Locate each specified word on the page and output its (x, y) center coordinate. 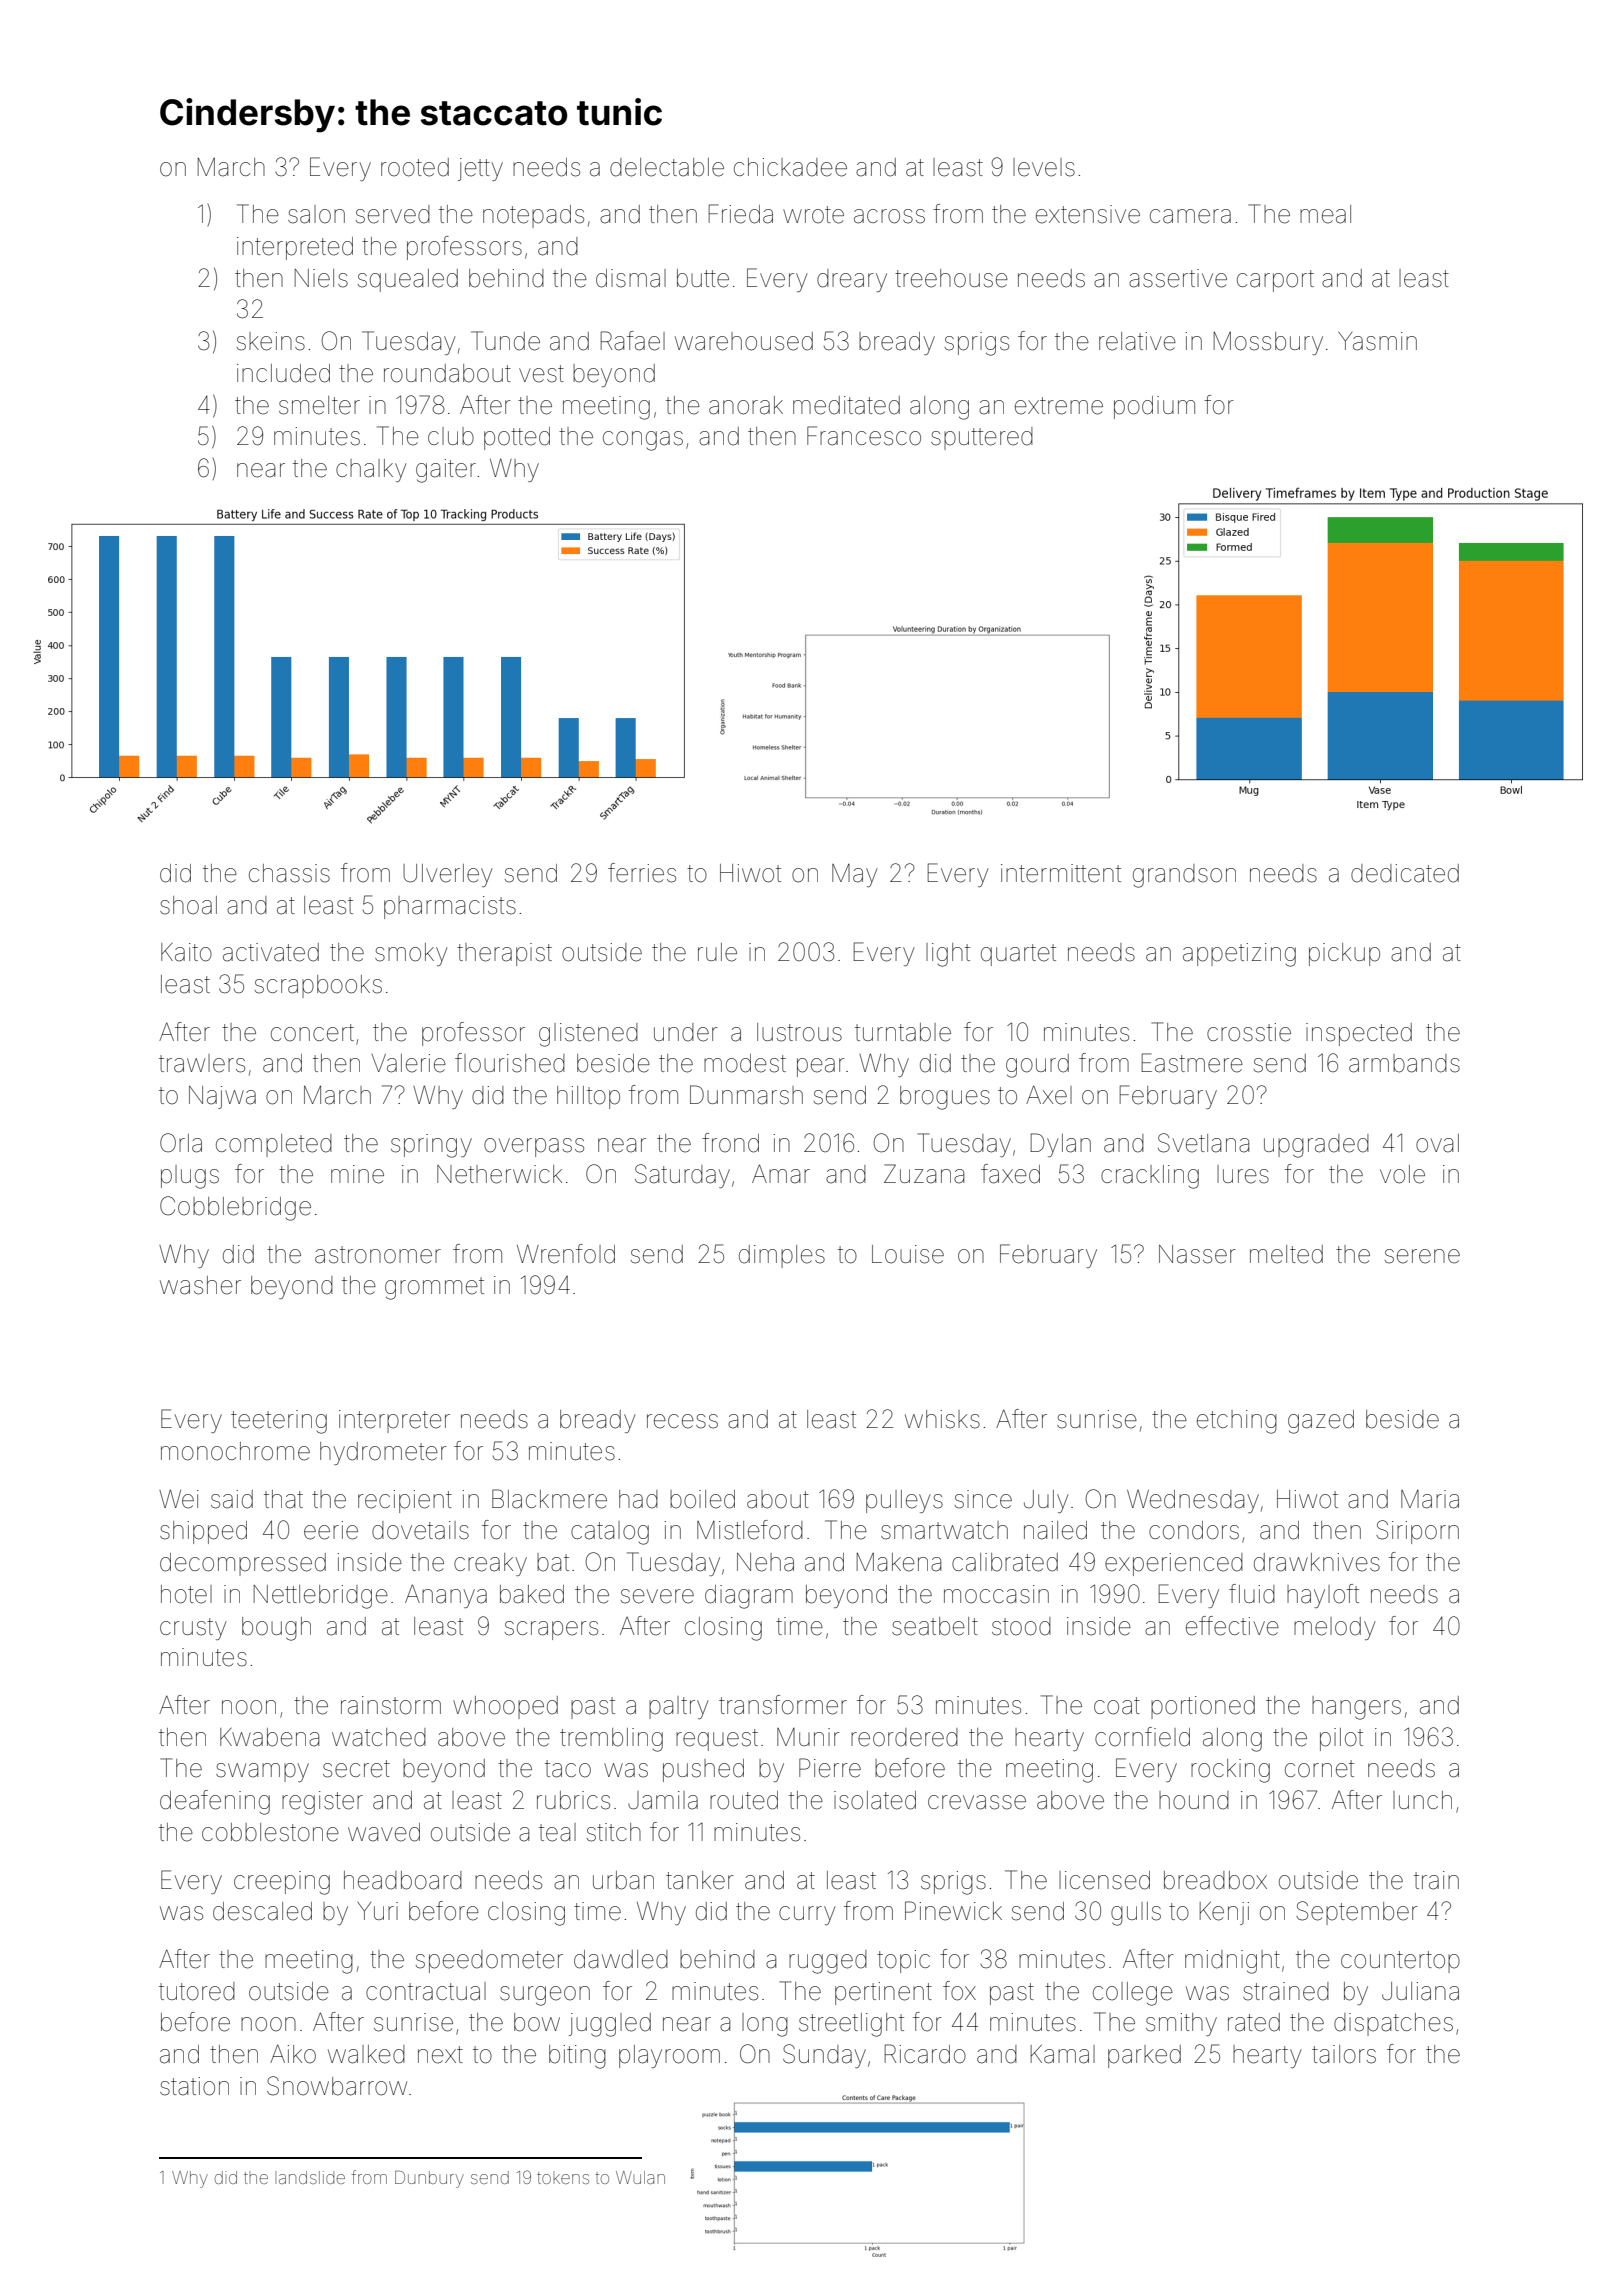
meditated (846, 405)
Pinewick (953, 1911)
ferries (642, 873)
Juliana (1420, 1991)
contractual (426, 1991)
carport (1275, 281)
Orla (181, 1143)
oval (1437, 1143)
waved (384, 1832)
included (283, 373)
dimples (782, 1256)
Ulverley (448, 875)
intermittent (1061, 873)
